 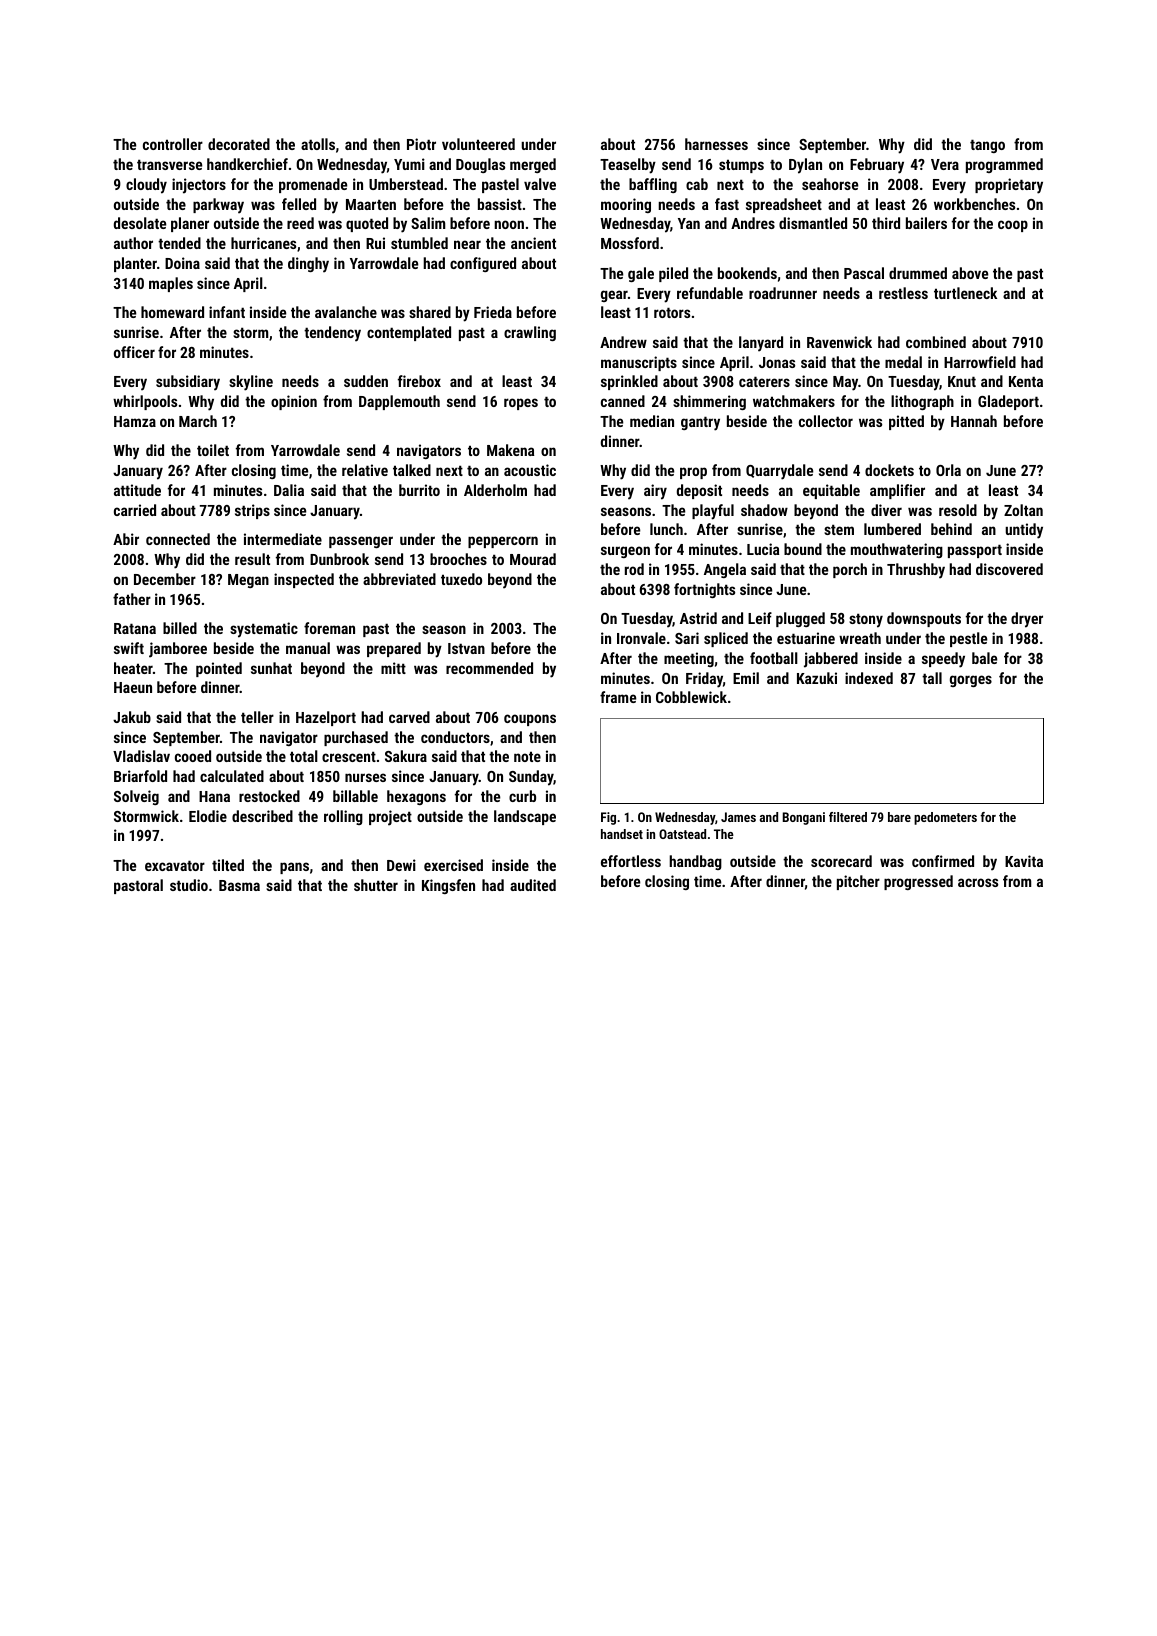 What do you see at coordinates (716, 144) in the page?
I see `harnesses` at bounding box center [716, 144].
